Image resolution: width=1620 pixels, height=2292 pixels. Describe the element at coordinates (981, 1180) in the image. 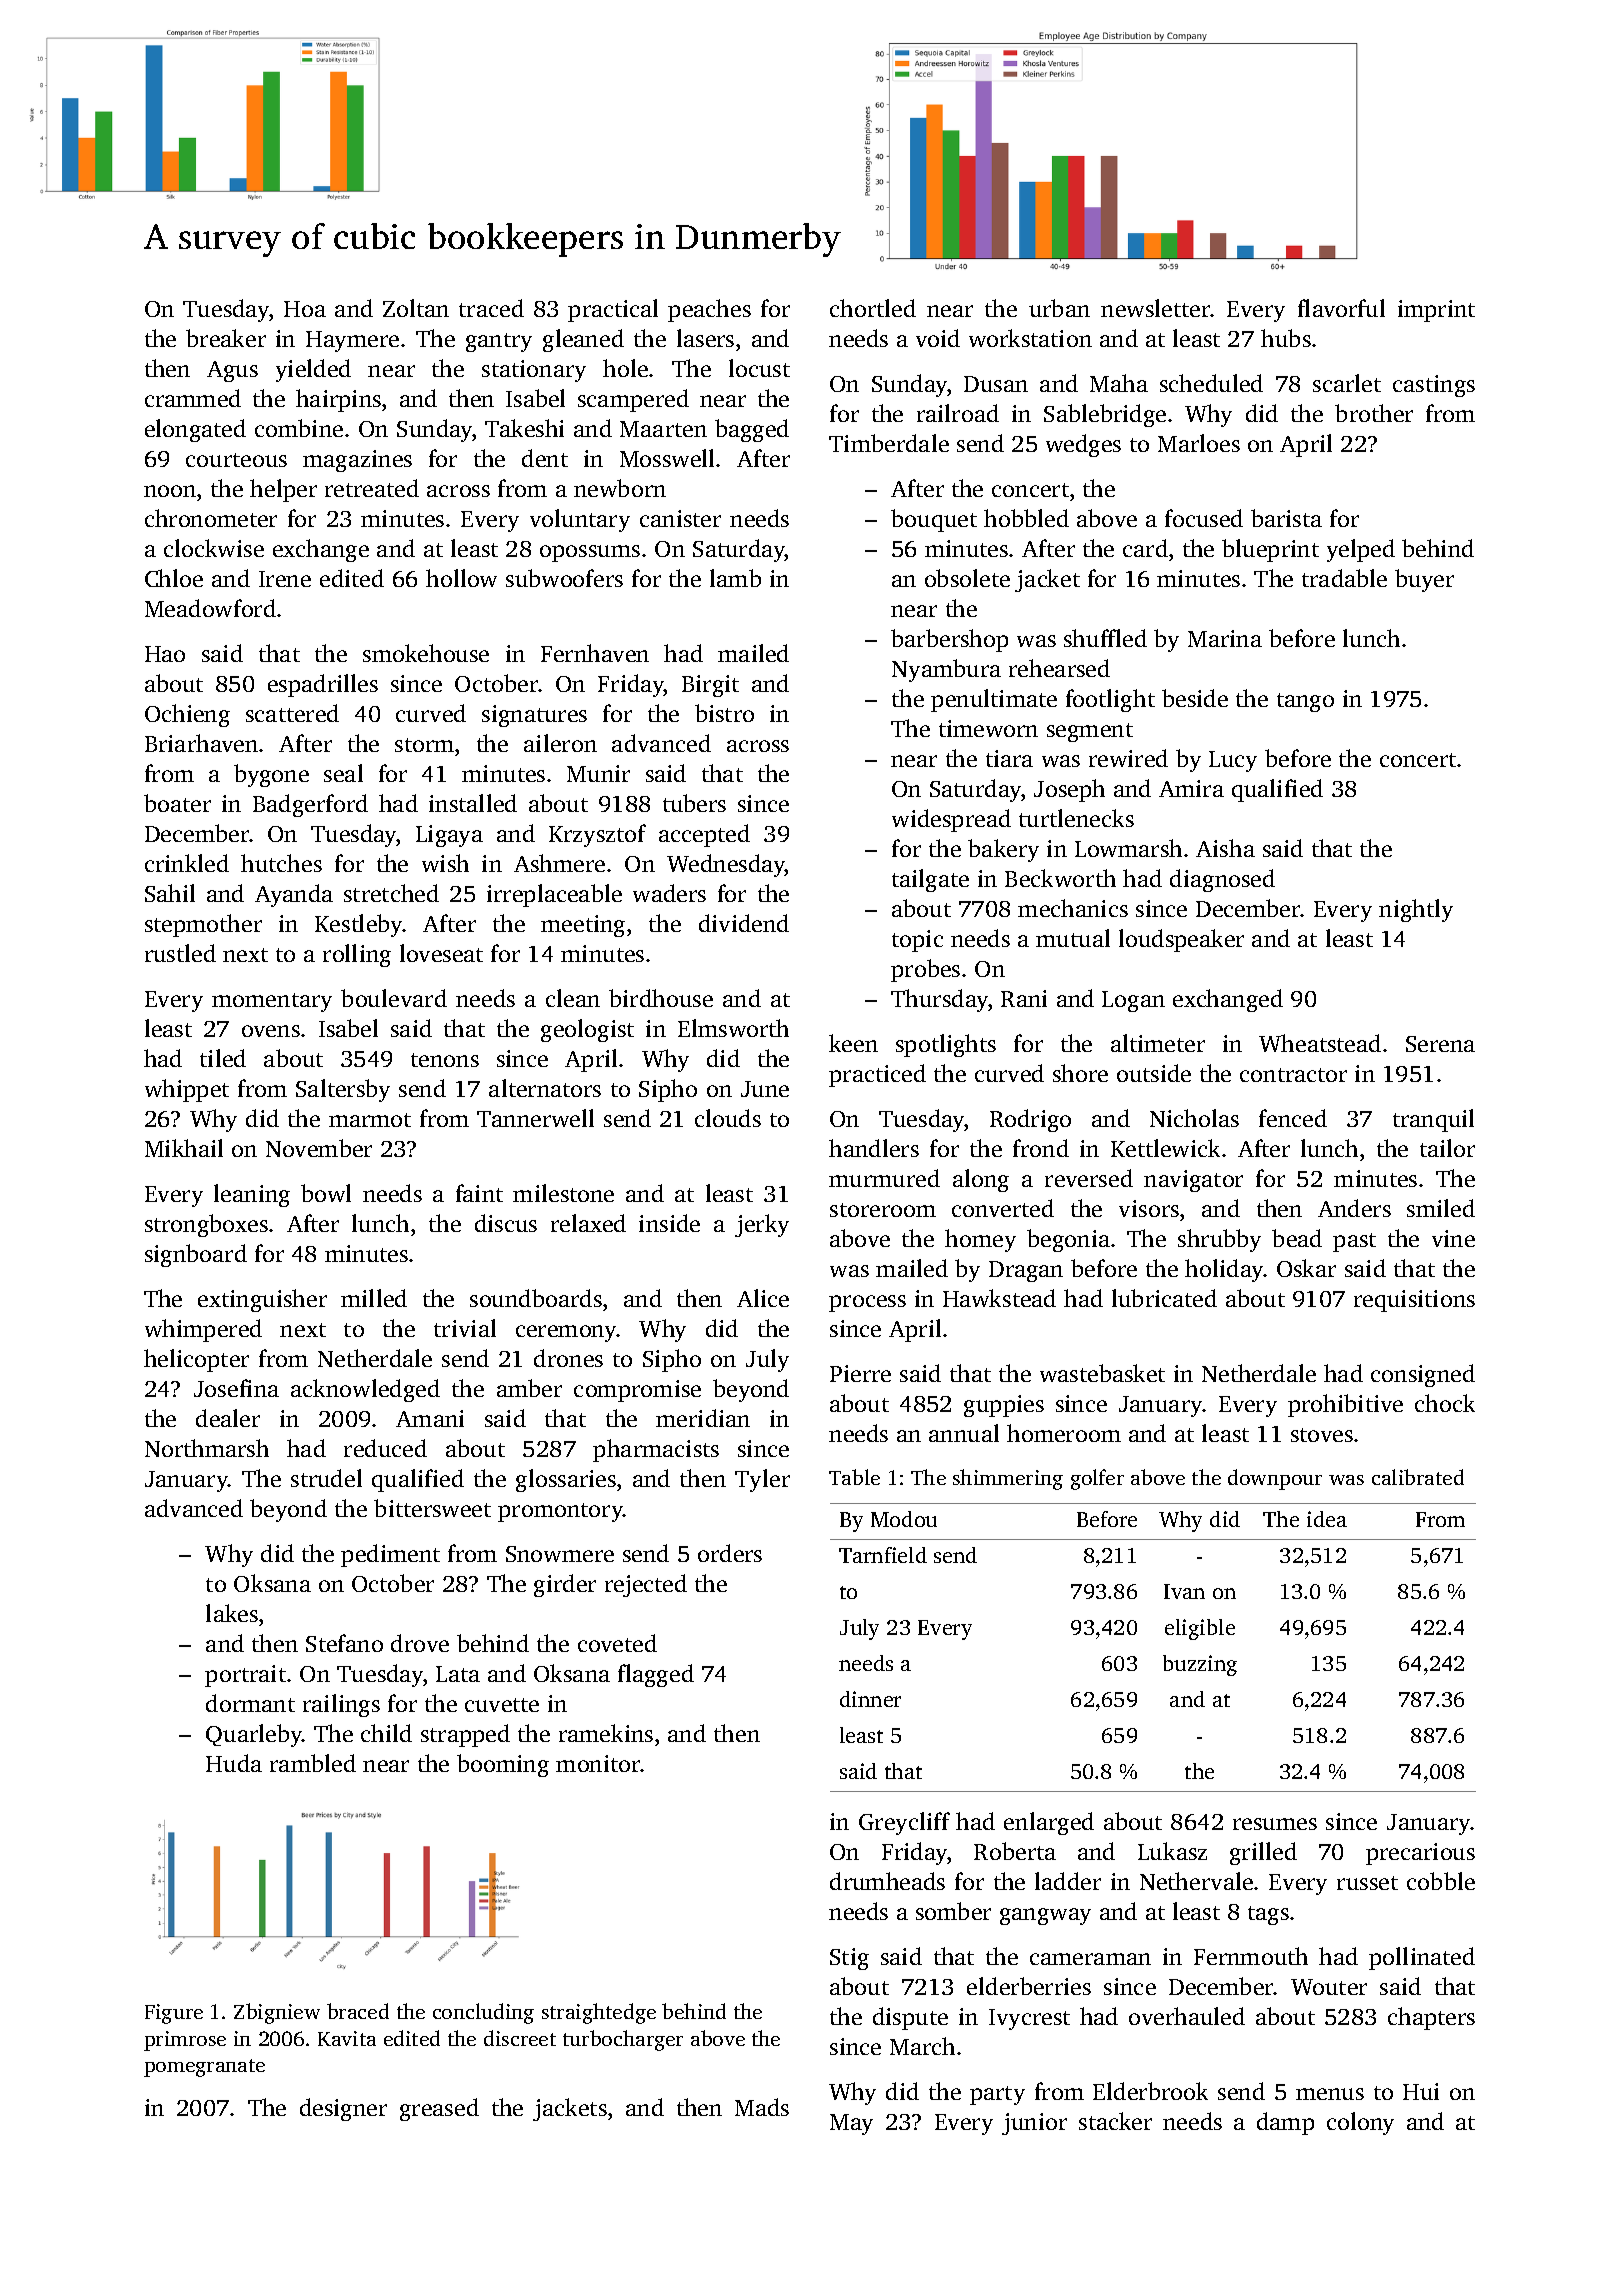

I see `along` at that location.
